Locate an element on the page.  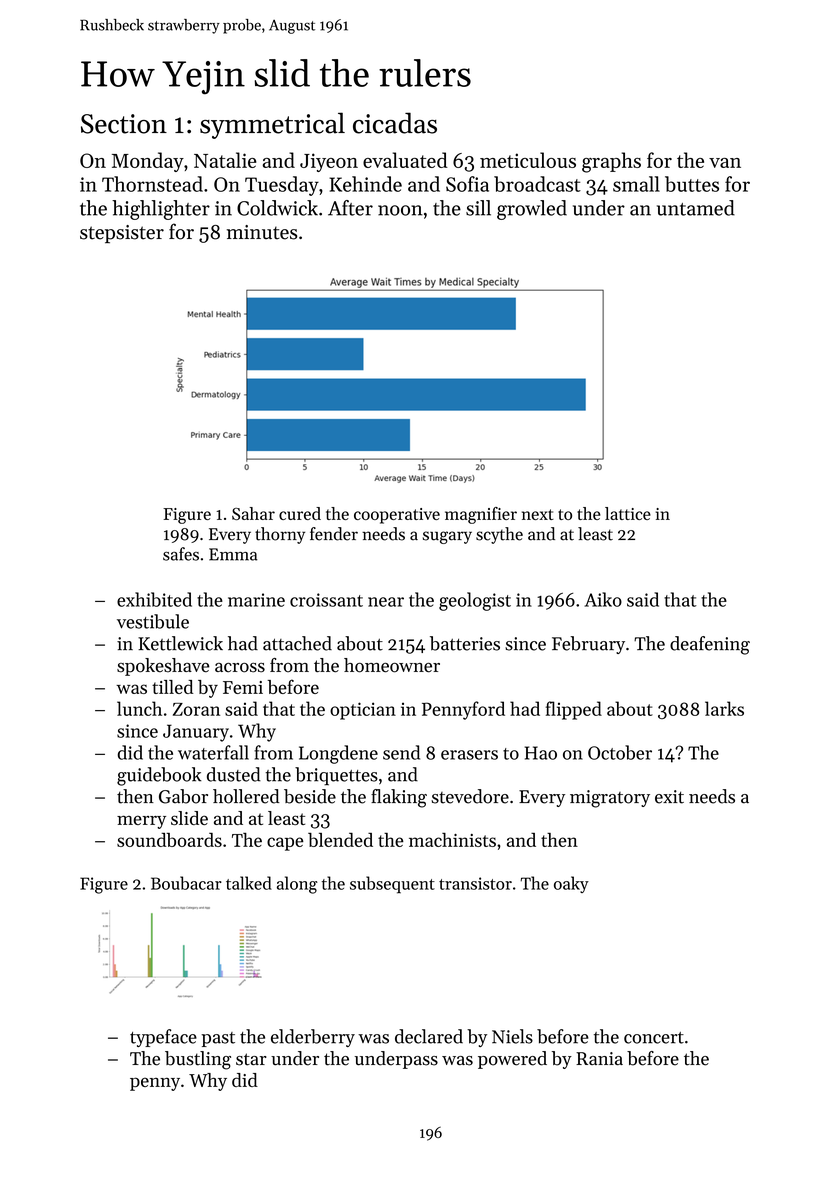
Jiyeon is located at coordinates (329, 162).
